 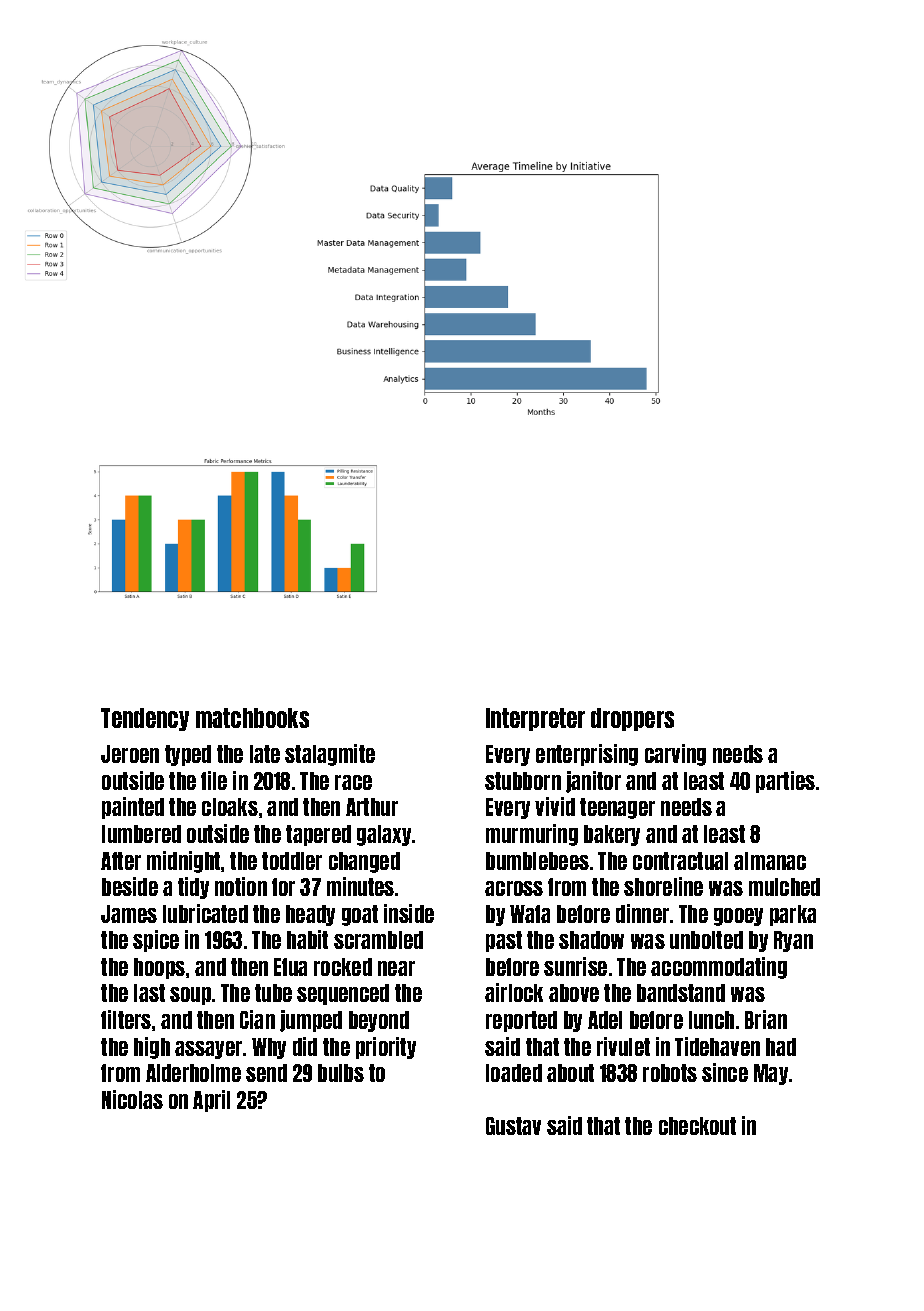 I want to click on Interpreter, so click(x=535, y=719).
